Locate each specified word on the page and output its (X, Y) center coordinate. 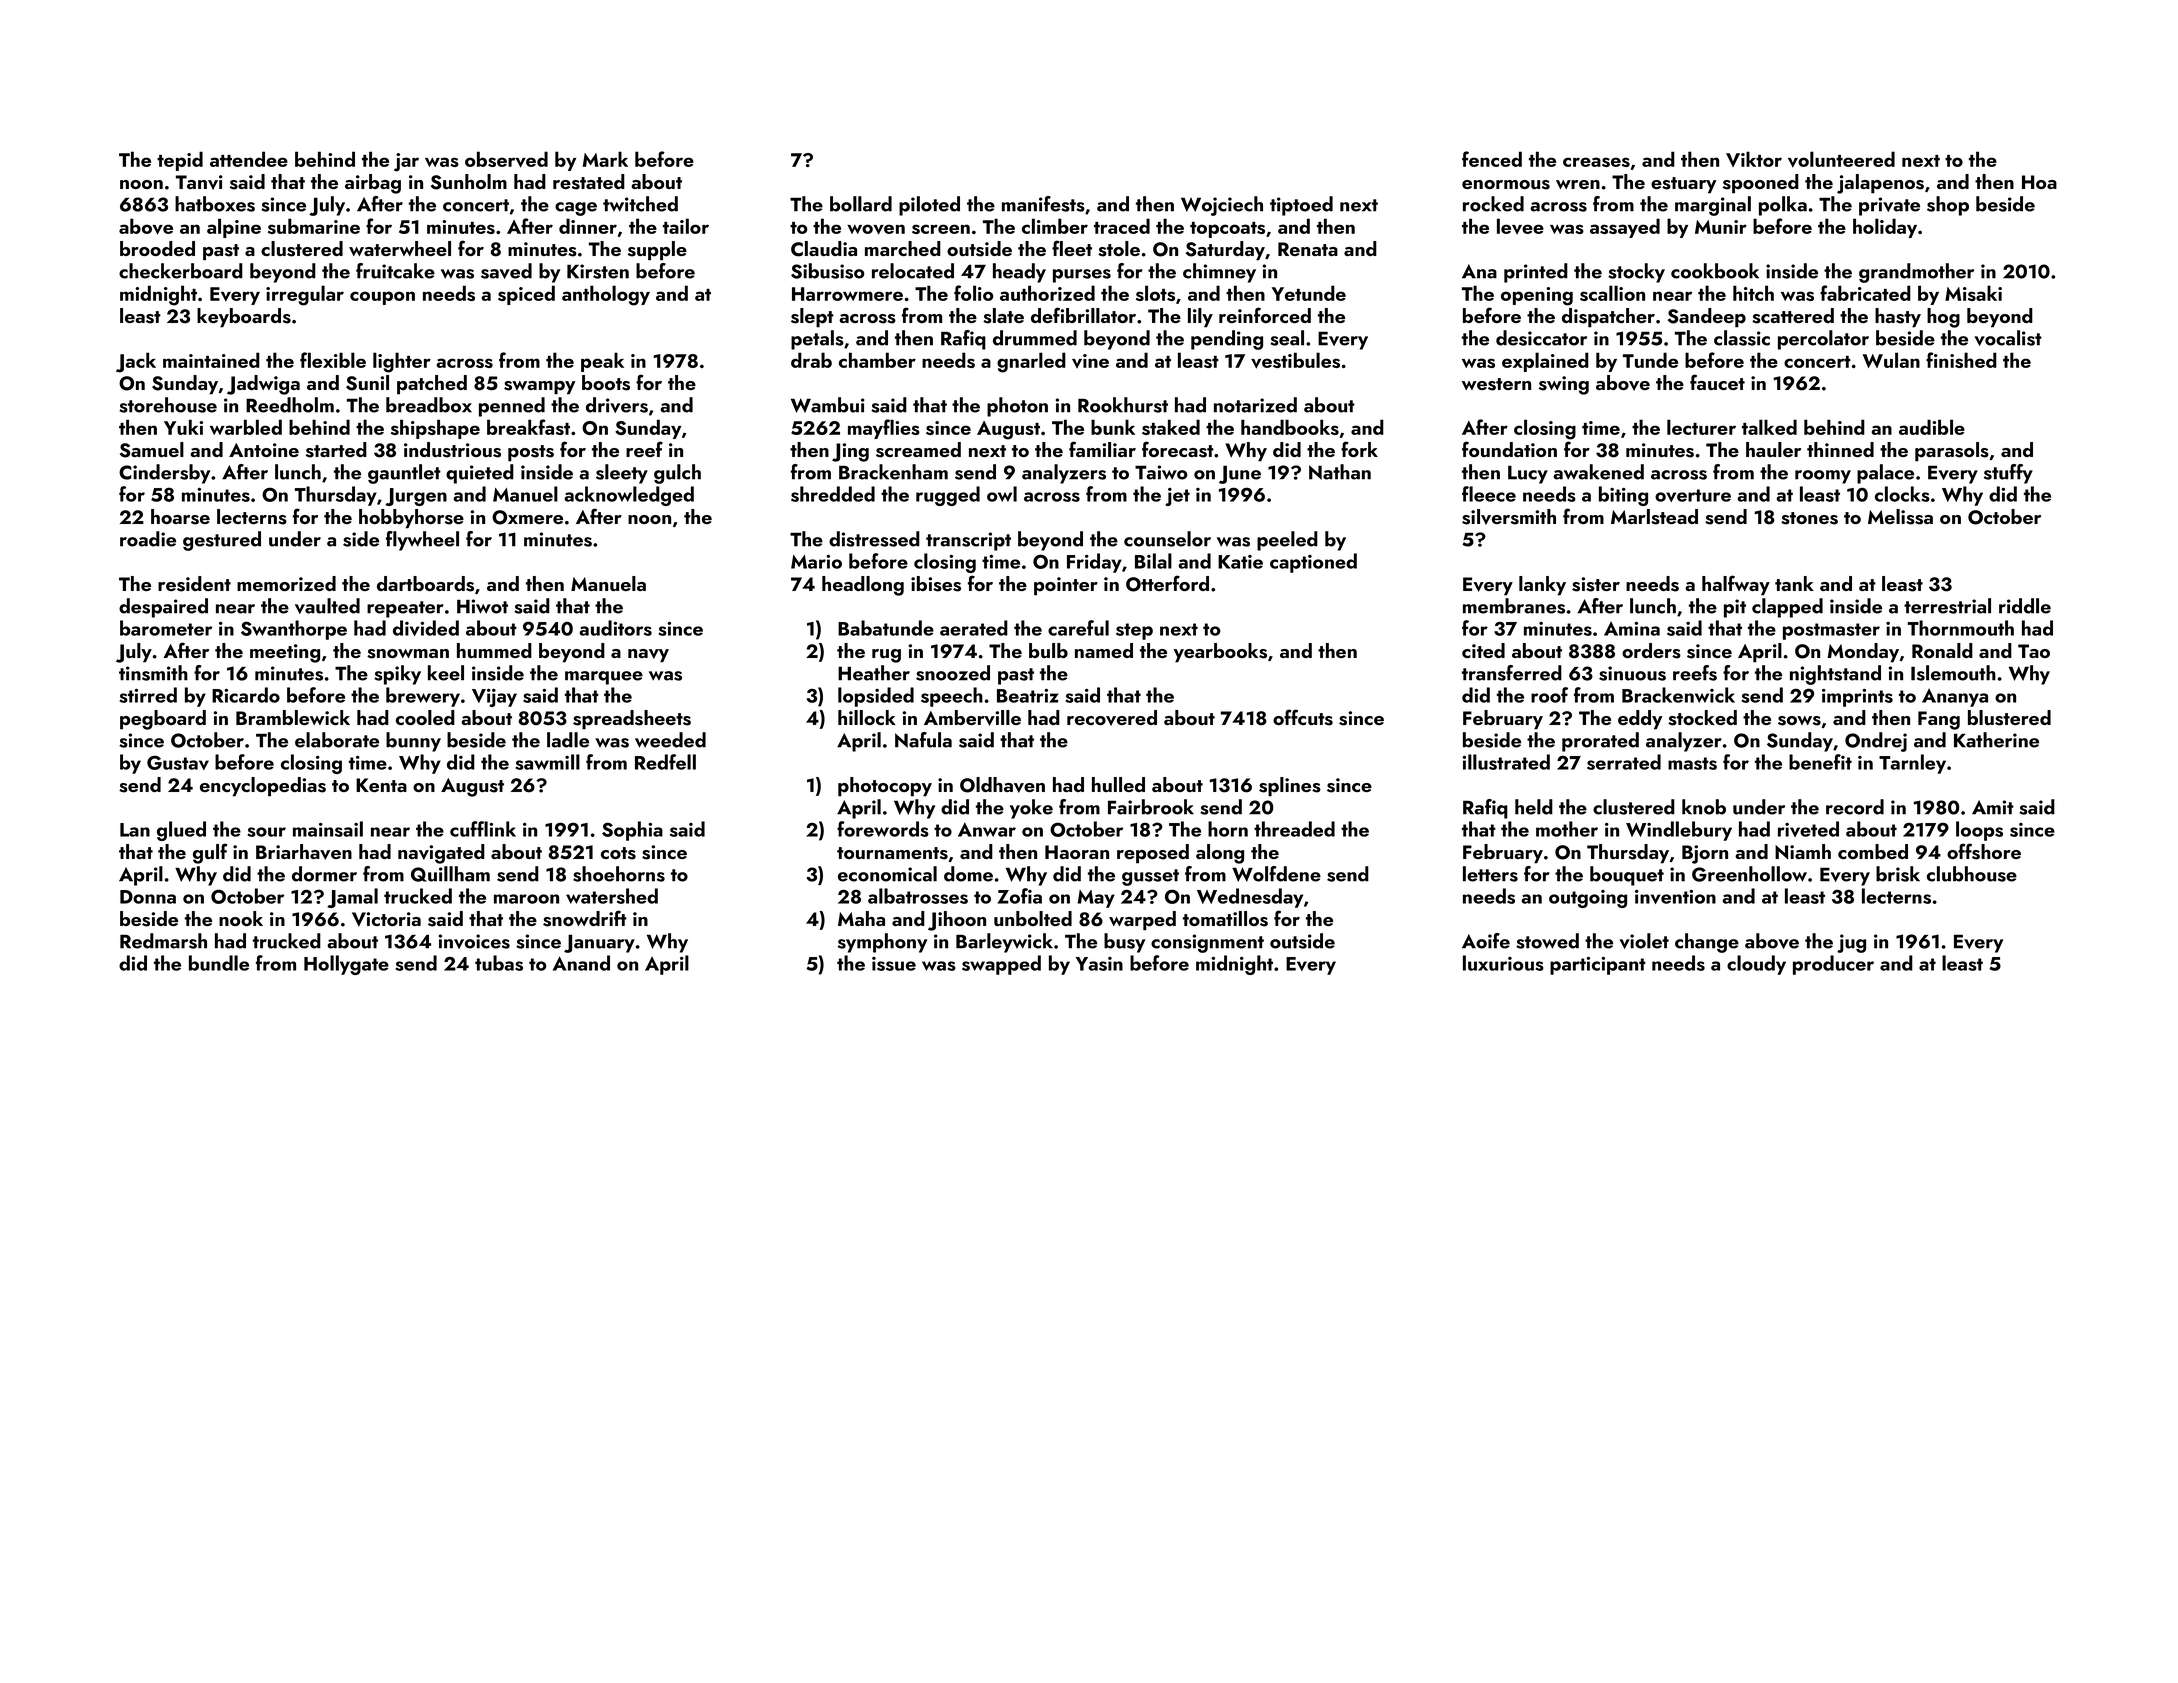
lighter (402, 362)
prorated (1600, 742)
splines (1290, 787)
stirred (148, 695)
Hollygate (346, 965)
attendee (249, 159)
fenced (1492, 159)
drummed (1035, 338)
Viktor (1754, 159)
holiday (1885, 228)
